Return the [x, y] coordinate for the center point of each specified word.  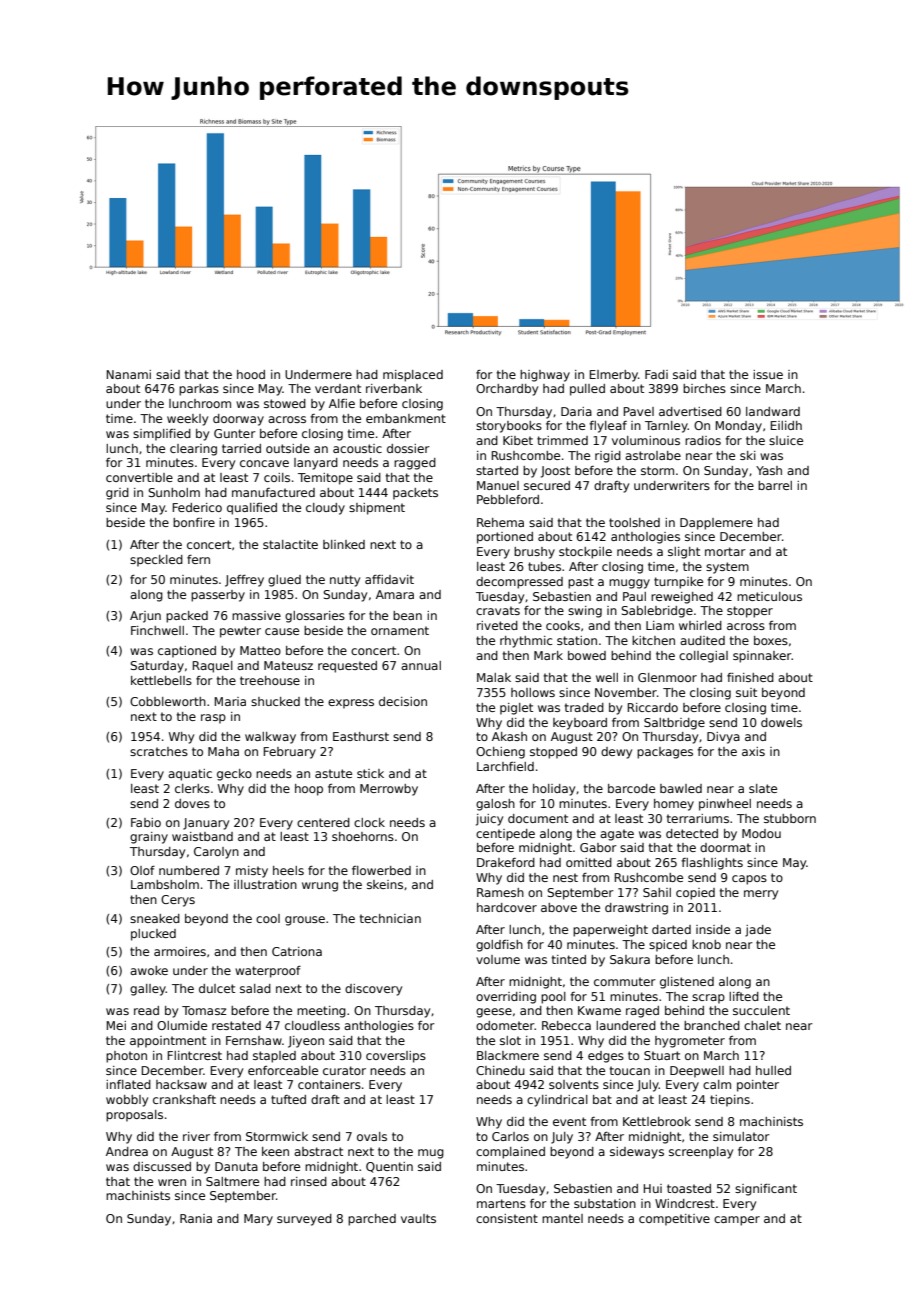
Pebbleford [508, 499]
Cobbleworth [168, 701]
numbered [189, 870]
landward [773, 411]
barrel [775, 485]
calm [717, 1084]
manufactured [273, 492]
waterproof [268, 972]
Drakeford [506, 862]
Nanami [129, 374]
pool [553, 998]
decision [403, 701]
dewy [616, 753]
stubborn [790, 818]
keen [275, 1151]
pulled [587, 390]
